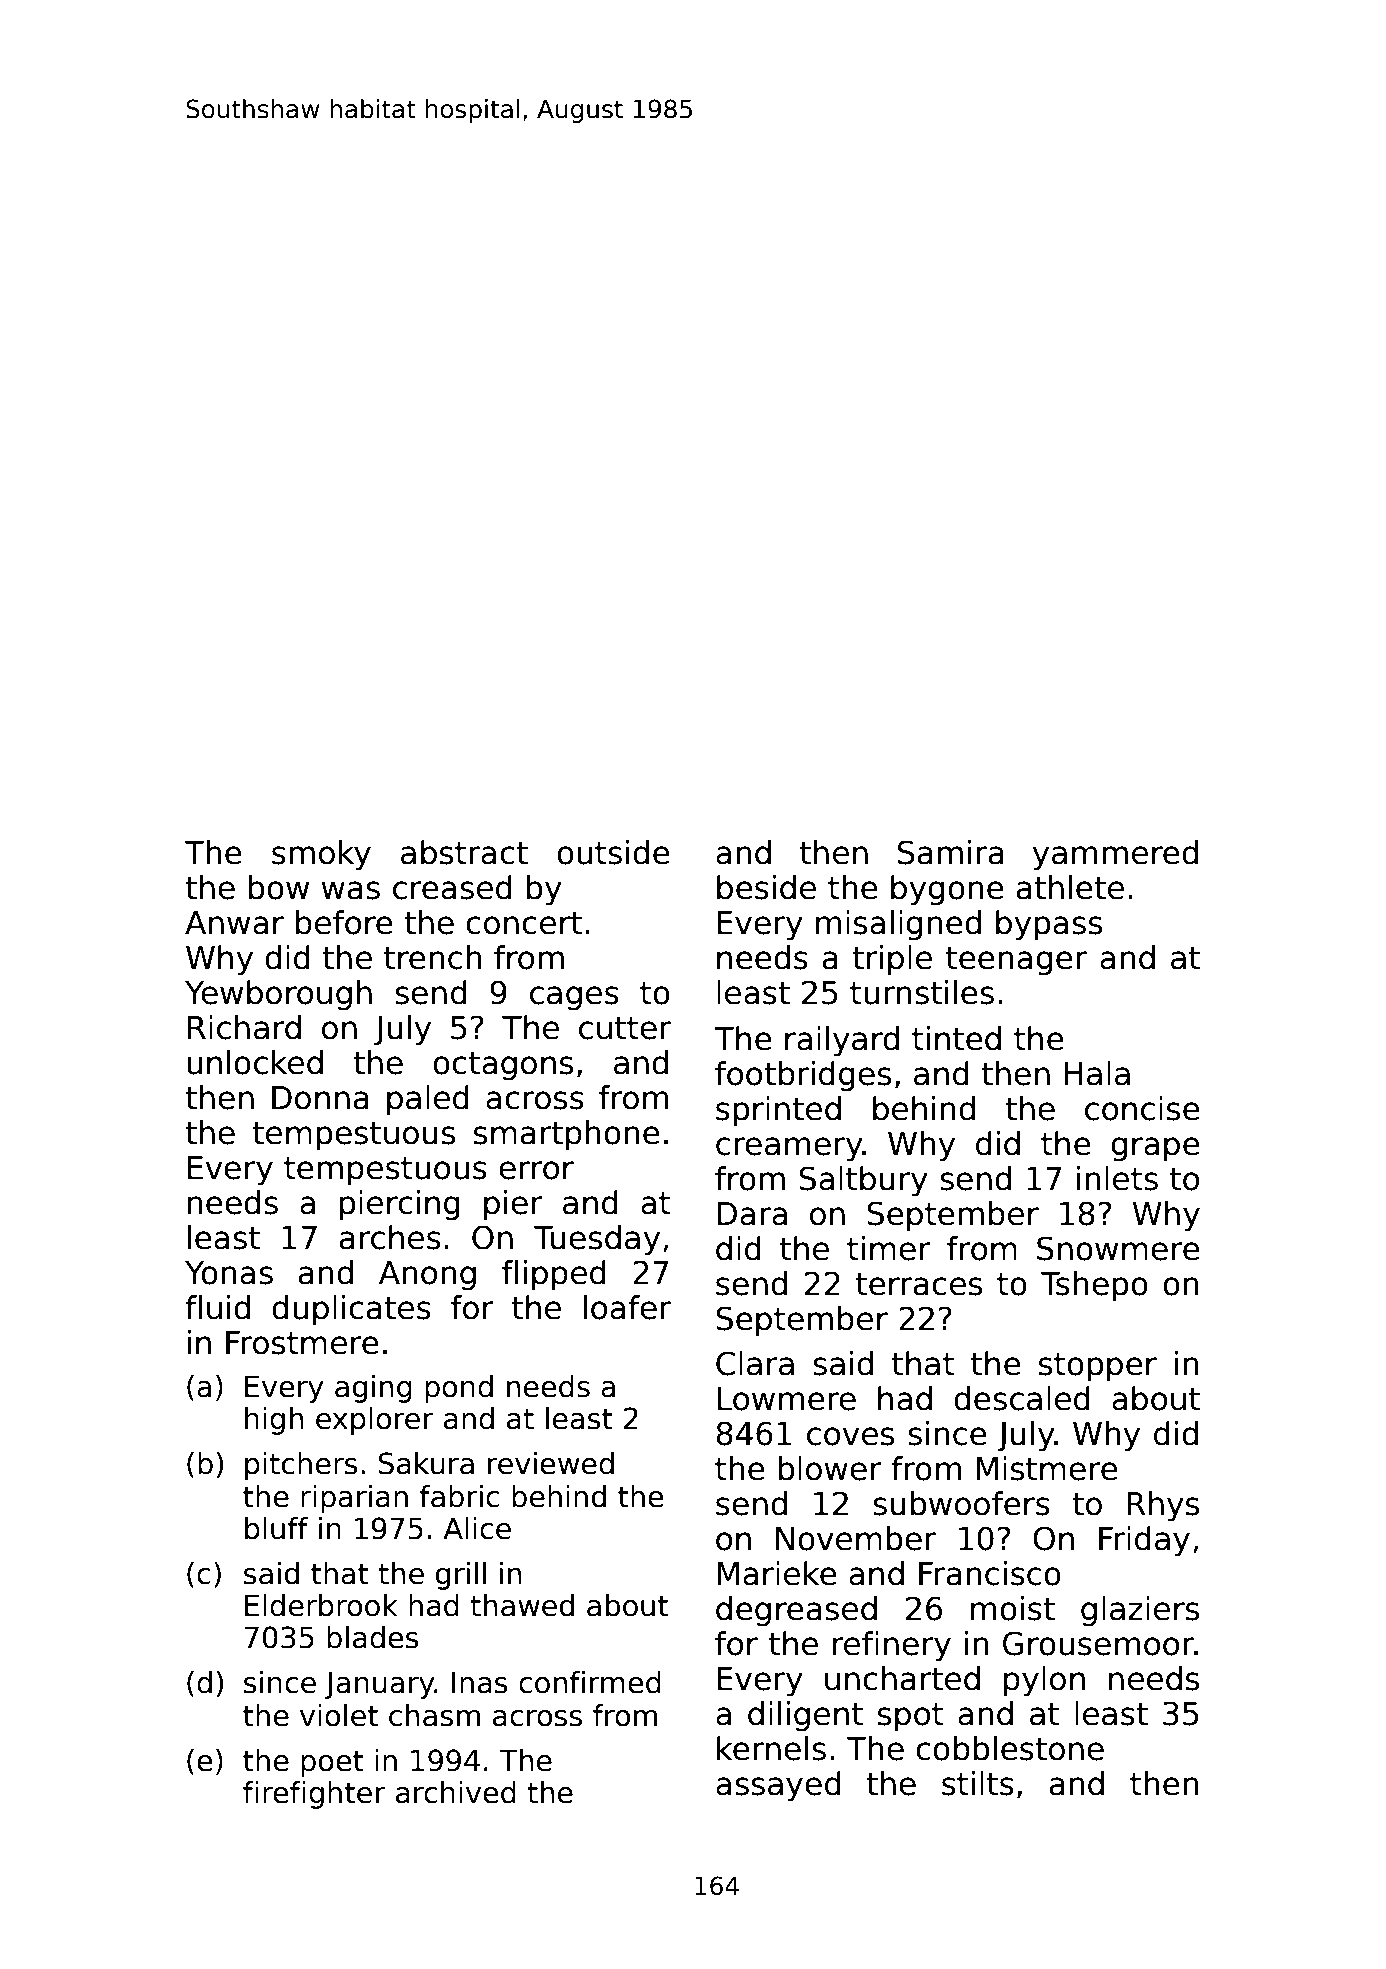 The image size is (1386, 1969). Describe the element at coordinates (314, 1795) in the screenshot. I see `firefighter` at that location.
